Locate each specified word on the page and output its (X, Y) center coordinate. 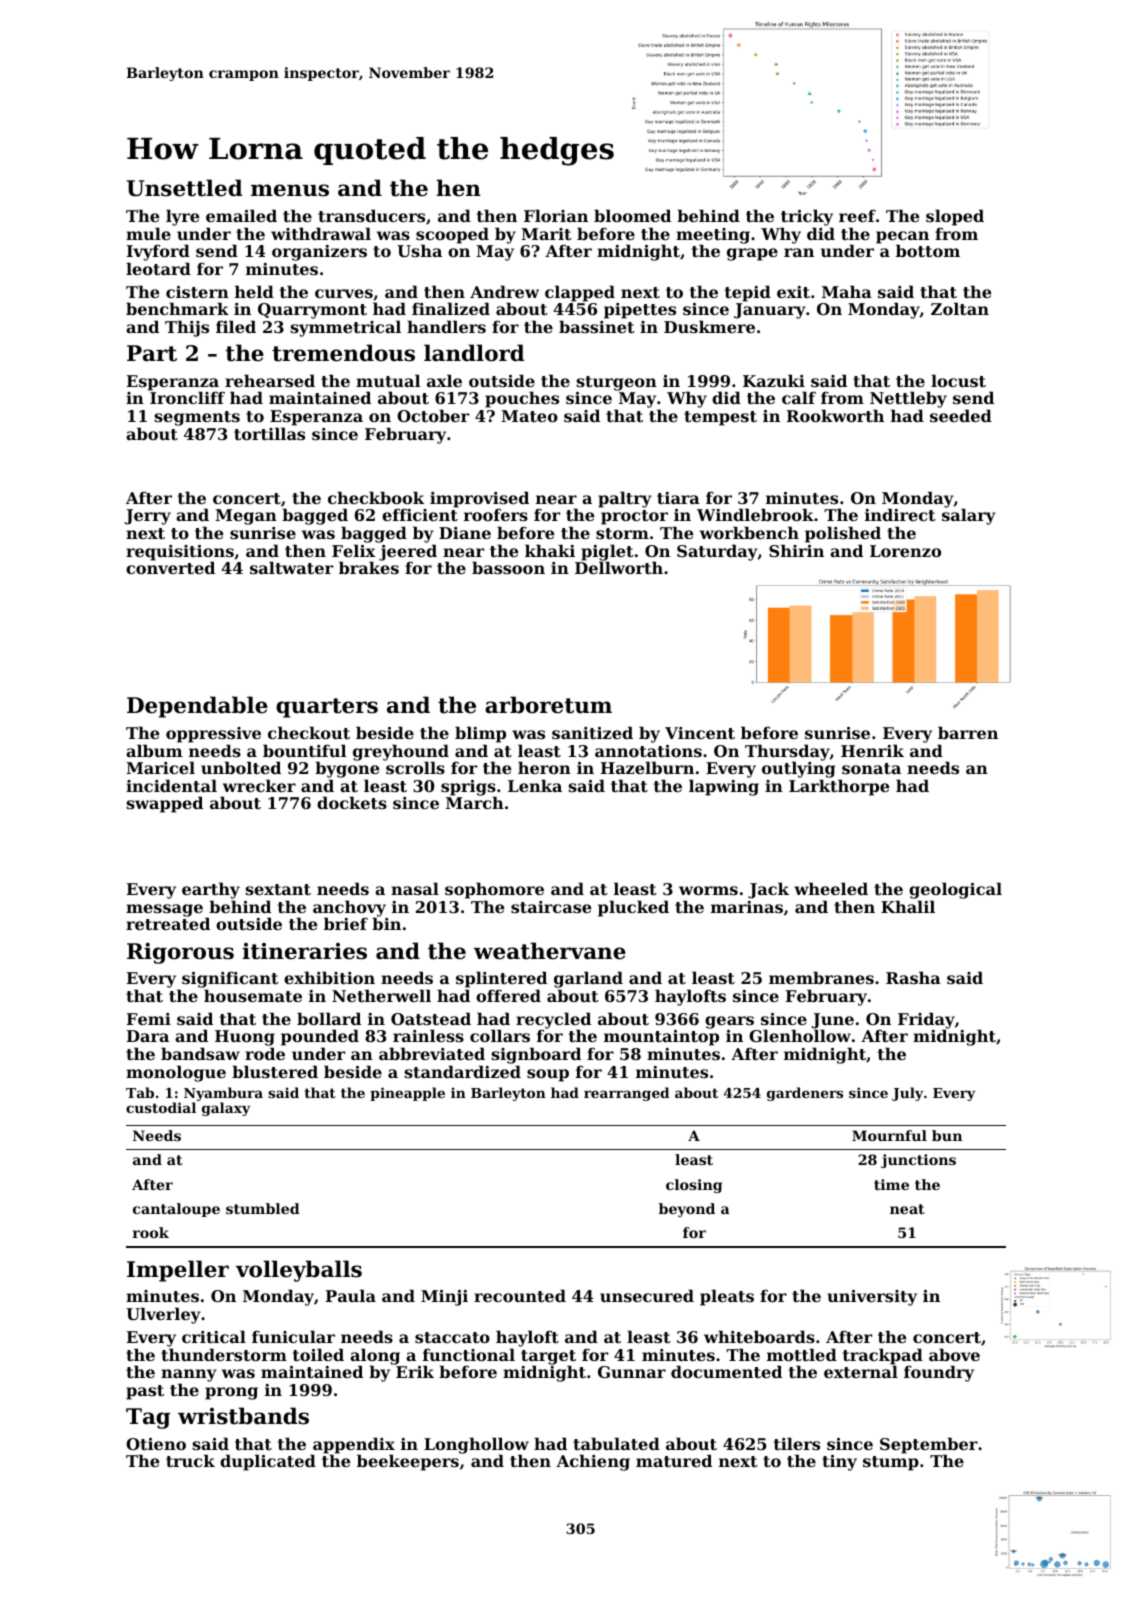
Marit (546, 234)
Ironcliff (187, 398)
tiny (839, 1463)
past (145, 1392)
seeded (961, 415)
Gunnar (632, 1372)
